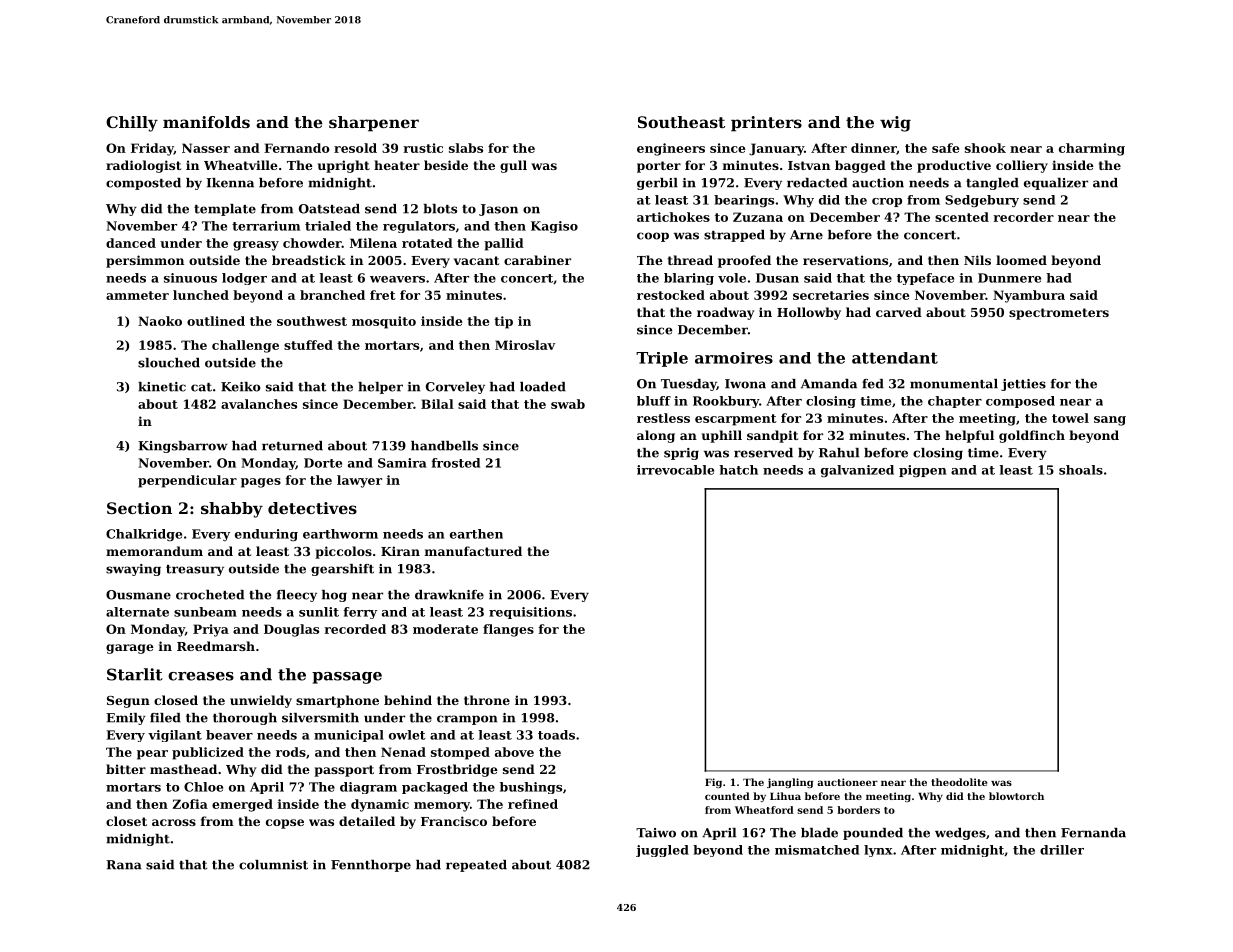 Image resolution: width=1233 pixels, height=952 pixels. Describe the element at coordinates (1023, 217) in the screenshot. I see `recorder` at that location.
